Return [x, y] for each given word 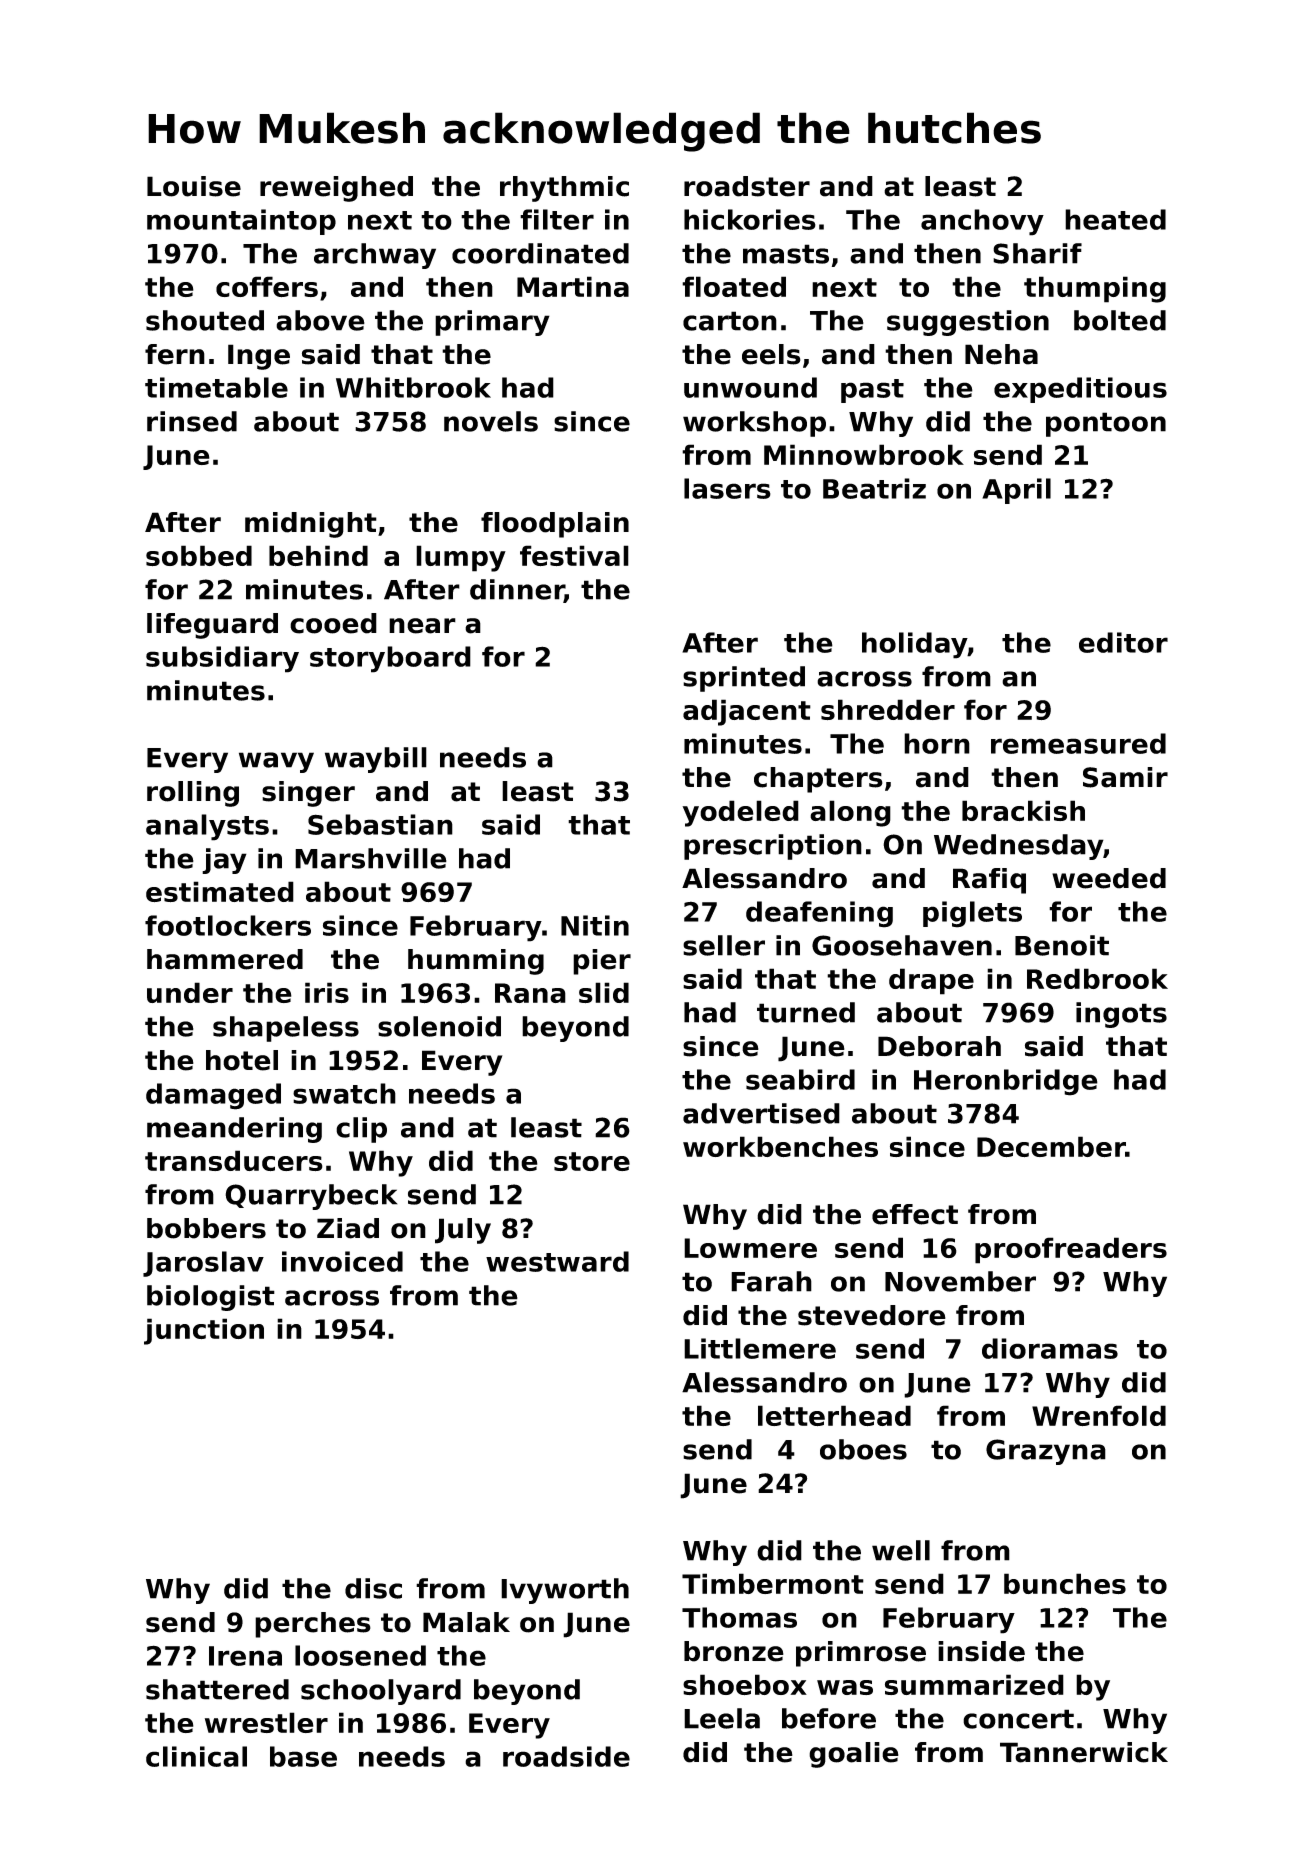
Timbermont [773, 1583]
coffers [267, 286]
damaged [213, 1096]
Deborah [939, 1046]
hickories [750, 219]
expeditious [1080, 390]
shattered [217, 1689]
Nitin [595, 925]
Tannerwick [1084, 1752]
